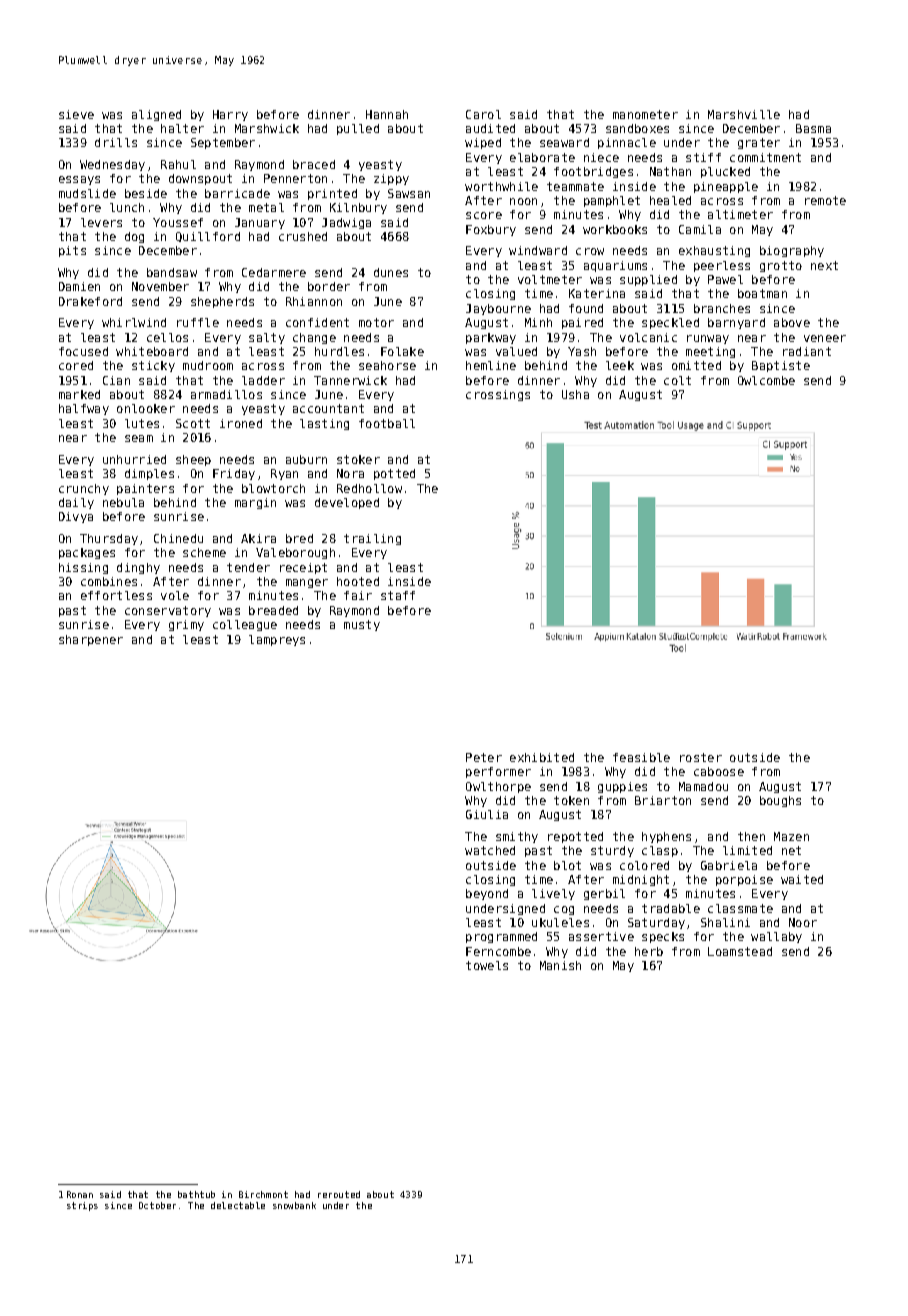  Describe the element at coordinates (409, 193) in the screenshot. I see `Sawsan` at that location.
